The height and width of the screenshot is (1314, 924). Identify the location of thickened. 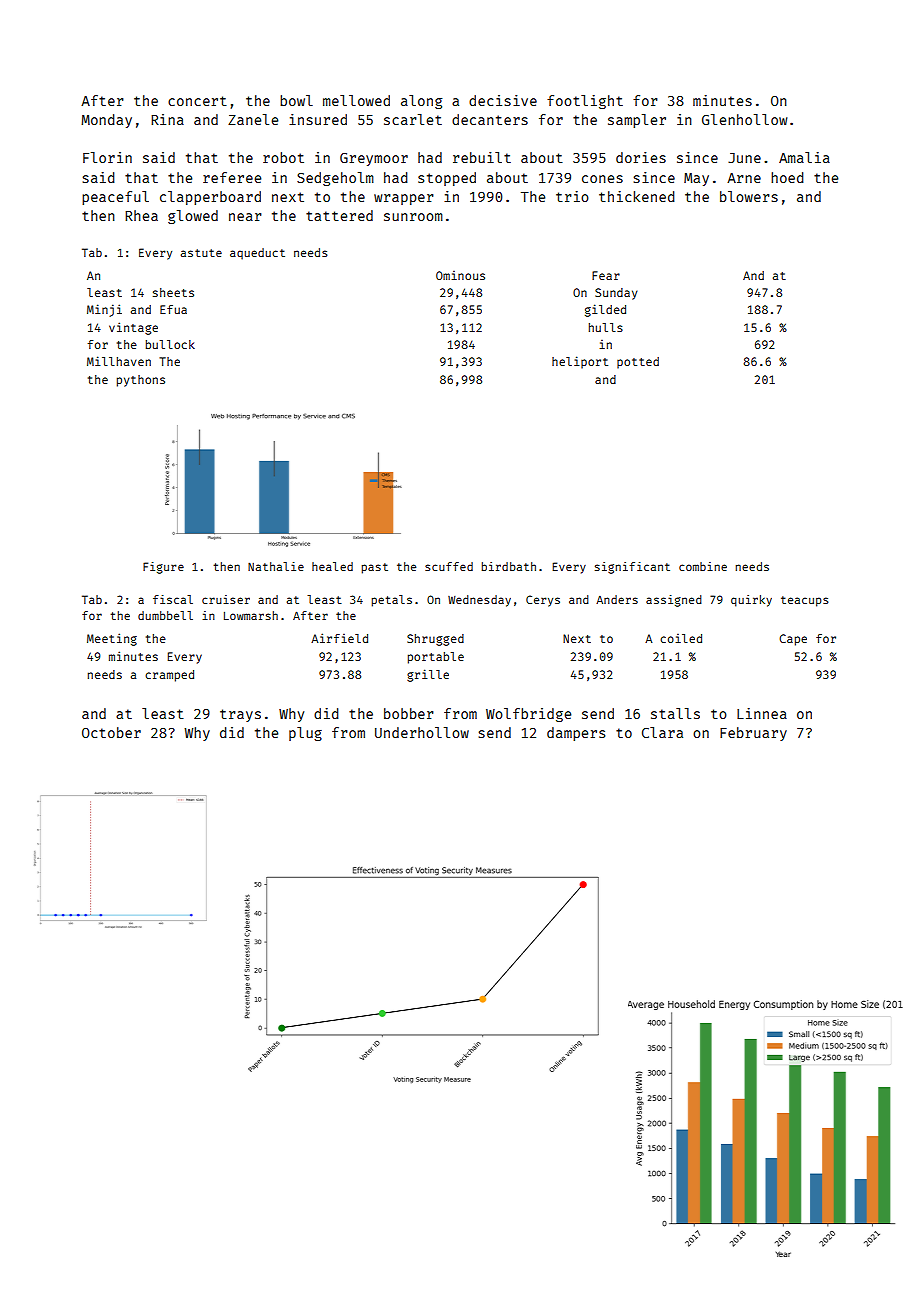
(637, 196).
